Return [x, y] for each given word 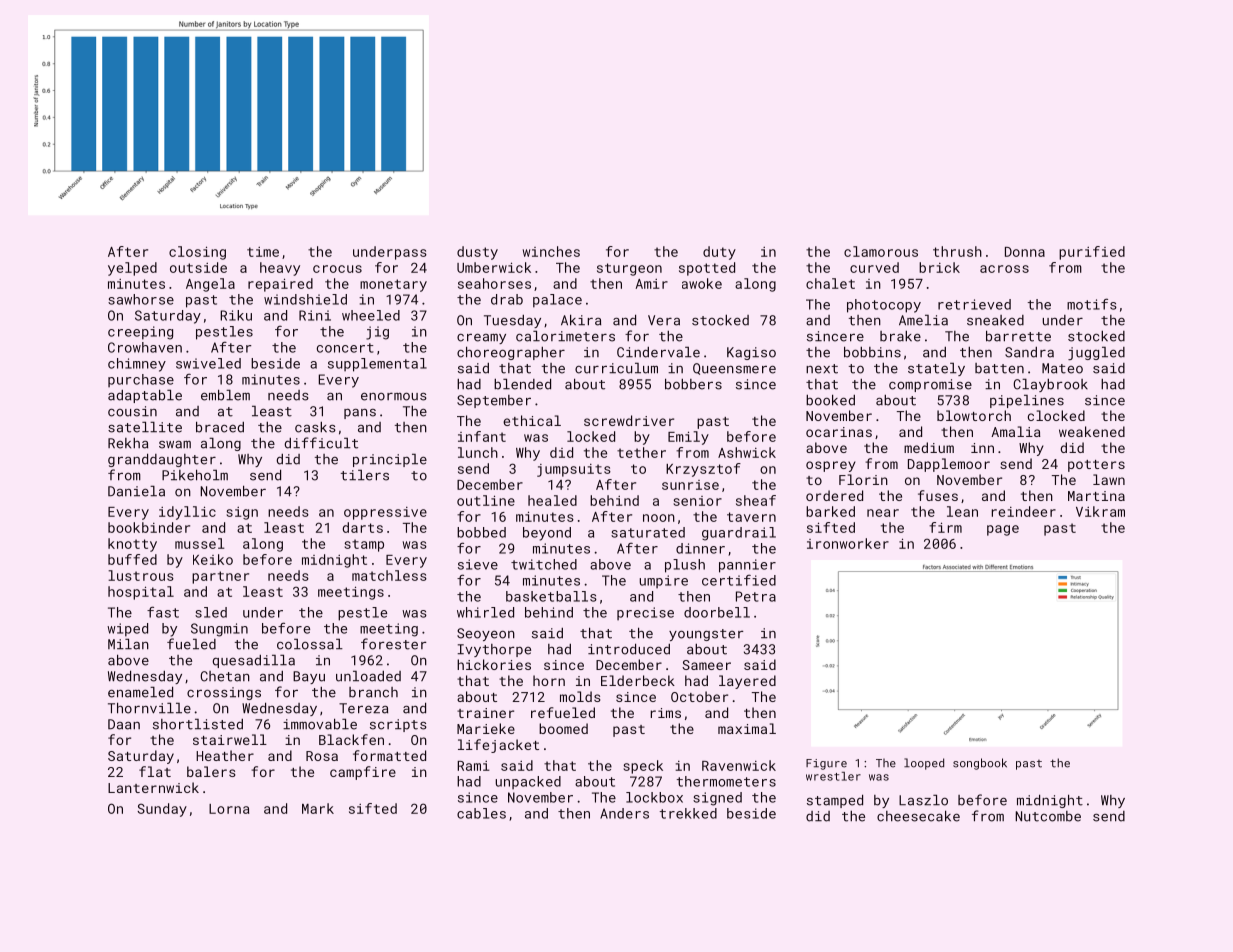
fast [163, 612]
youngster [706, 635]
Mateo [1062, 368]
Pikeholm [195, 475]
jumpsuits [574, 470]
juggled [1096, 353]
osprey [831, 466]
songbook [980, 764]
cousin [132, 411]
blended [522, 384]
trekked [688, 813]
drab [507, 299]
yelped [132, 269]
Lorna [229, 809]
